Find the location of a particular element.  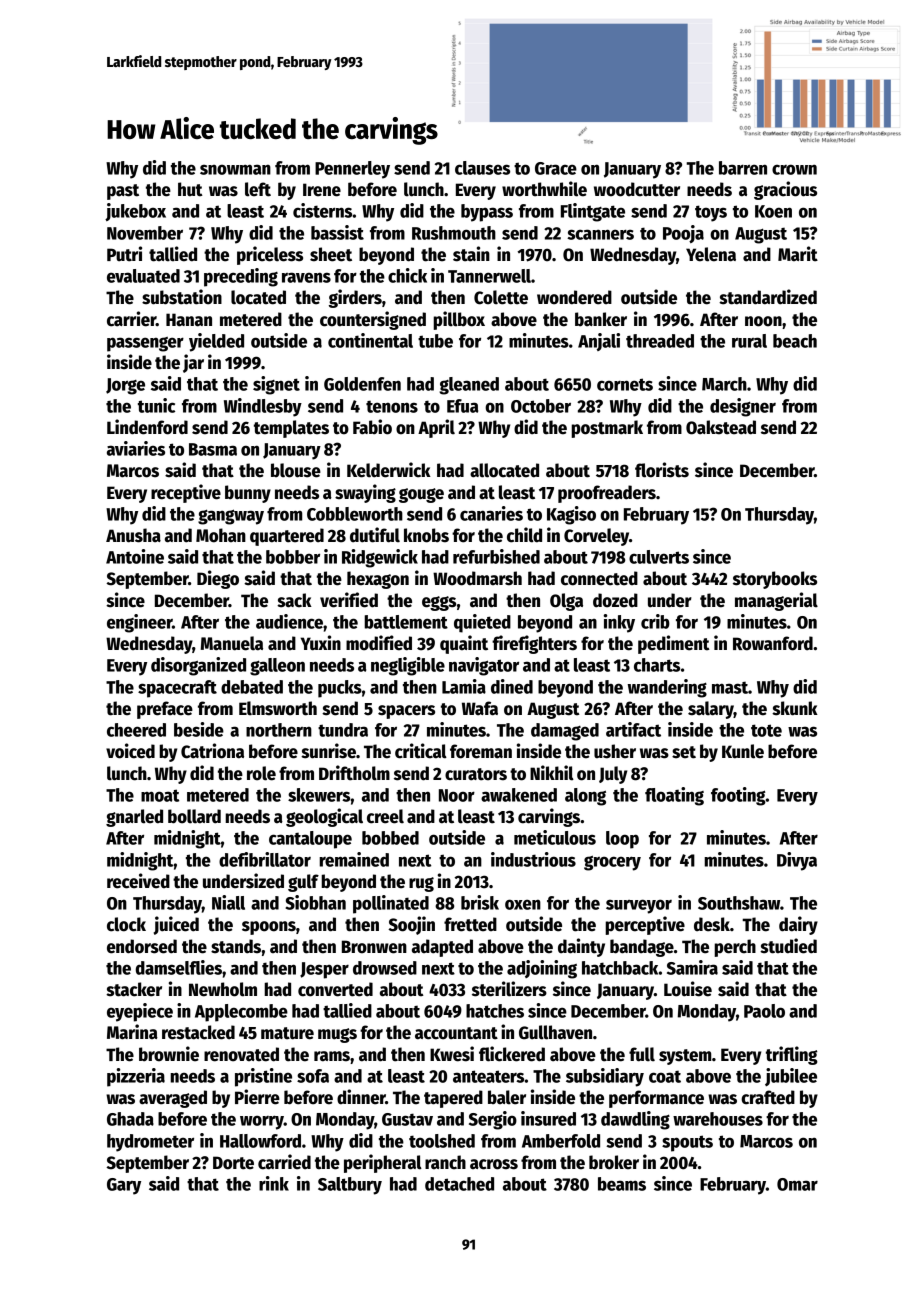

surveyor is located at coordinates (639, 906).
